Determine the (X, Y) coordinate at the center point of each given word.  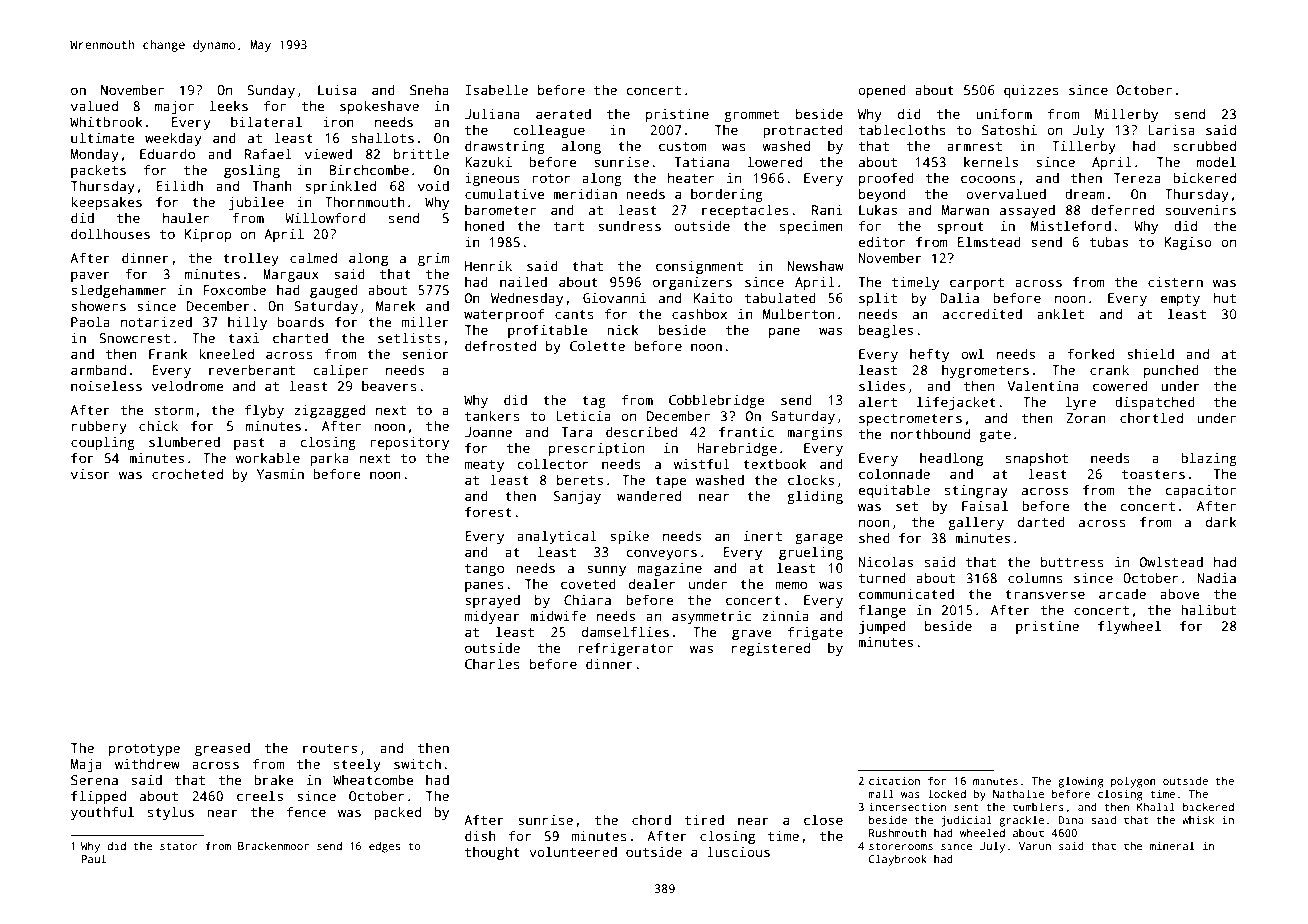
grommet (751, 116)
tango (484, 570)
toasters (1153, 474)
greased (222, 749)
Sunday (271, 91)
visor (90, 474)
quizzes (1031, 91)
